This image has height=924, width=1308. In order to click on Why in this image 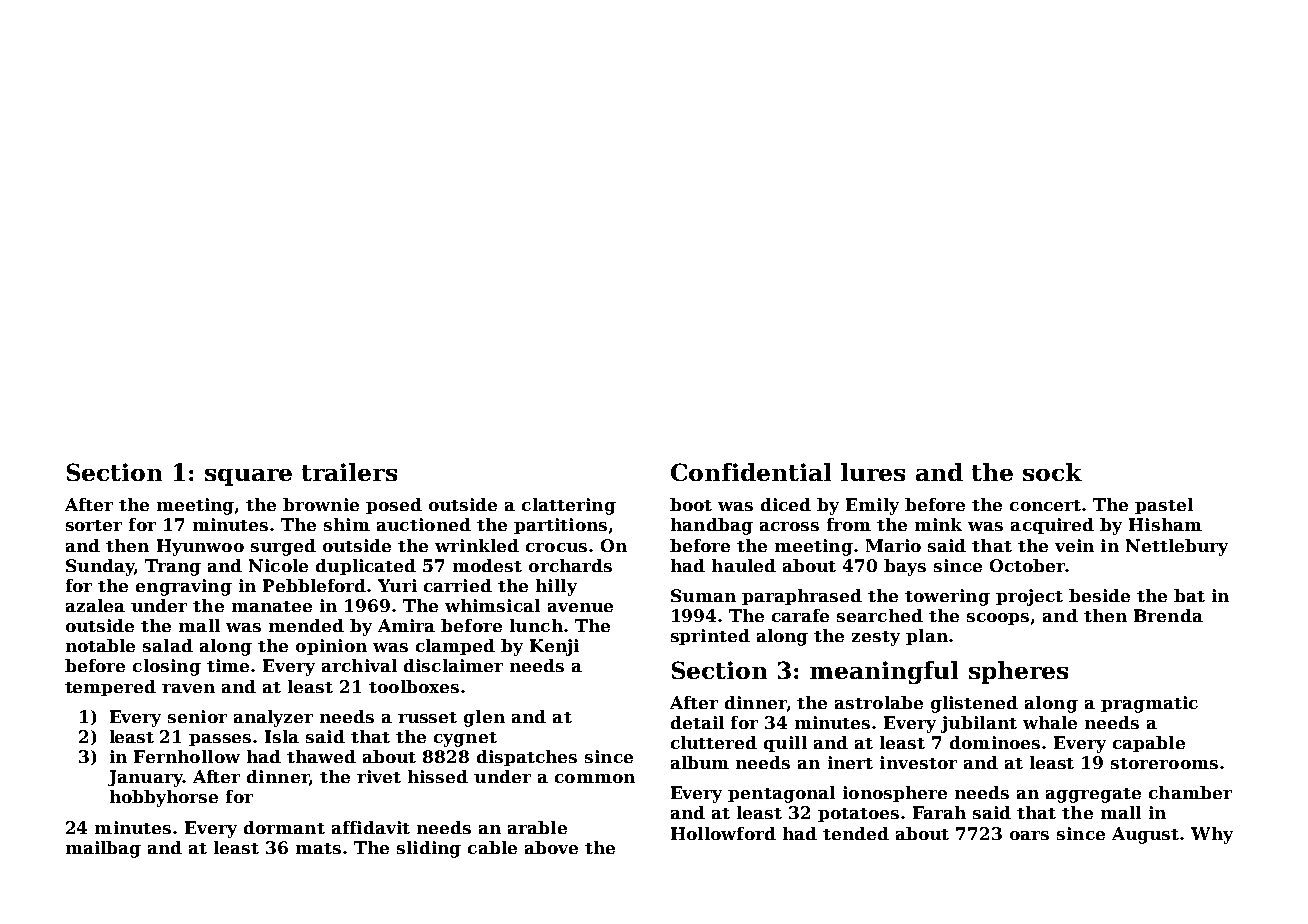, I will do `click(1212, 835)`.
